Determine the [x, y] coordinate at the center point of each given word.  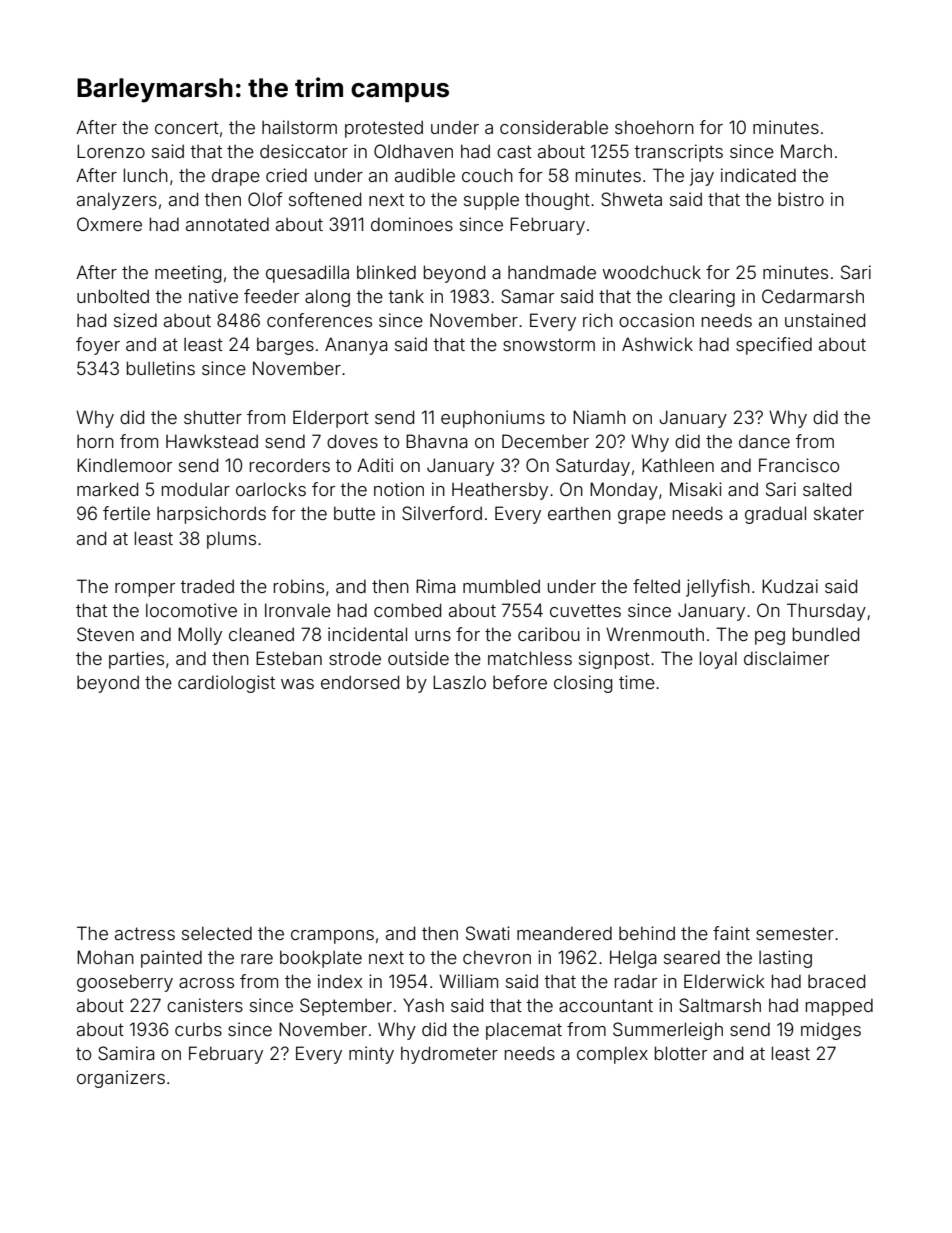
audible [425, 175]
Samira [126, 1053]
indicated [758, 175]
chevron [497, 957]
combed [407, 610]
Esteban [289, 658]
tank [406, 296]
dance [764, 441]
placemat [524, 1031]
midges [831, 1031]
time [637, 682]
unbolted [113, 296]
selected [217, 933]
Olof [265, 199]
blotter [681, 1053]
